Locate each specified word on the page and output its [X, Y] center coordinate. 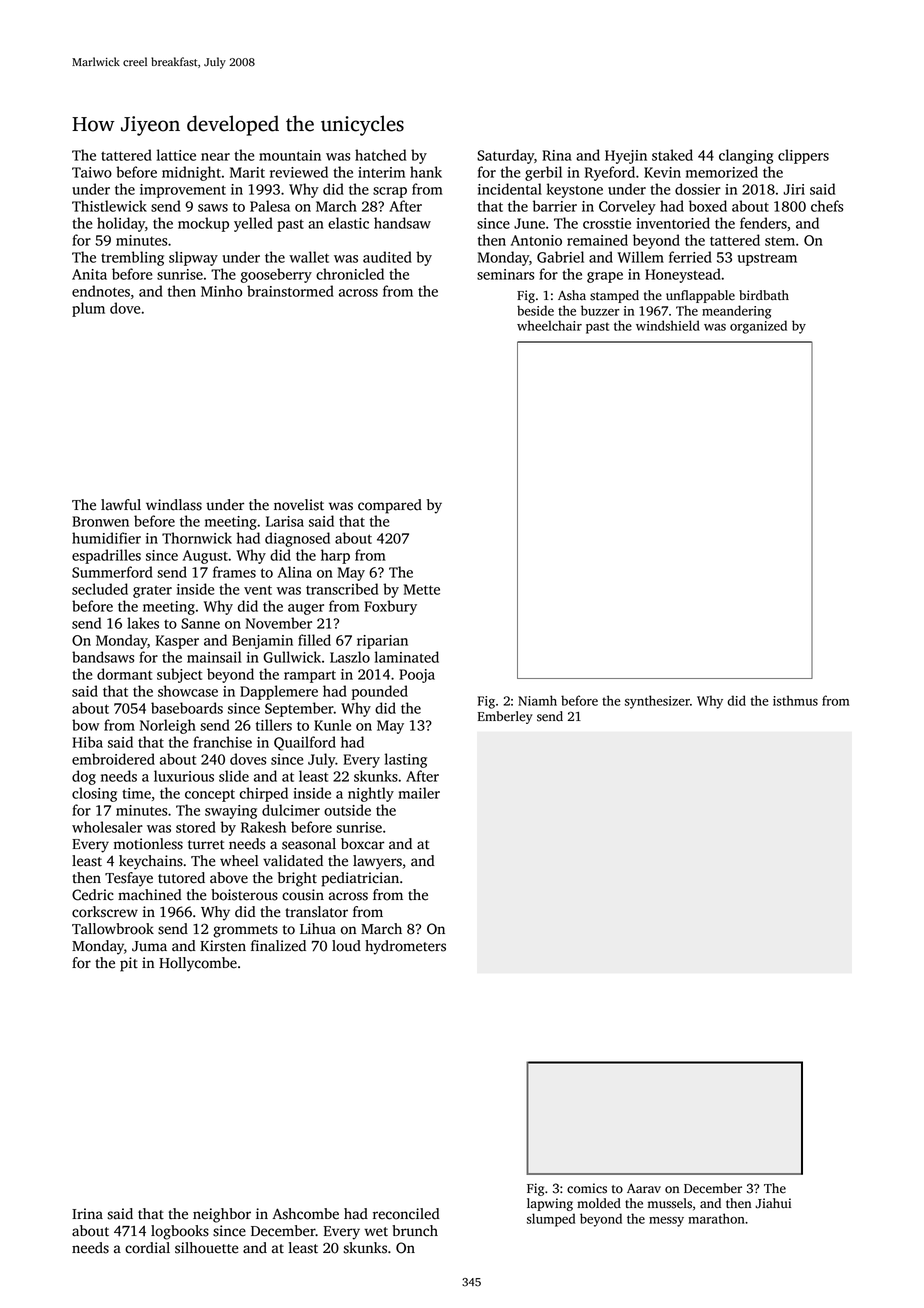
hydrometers [405, 947]
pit [129, 964]
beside [535, 310]
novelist [299, 505]
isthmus [795, 700]
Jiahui [773, 1203]
